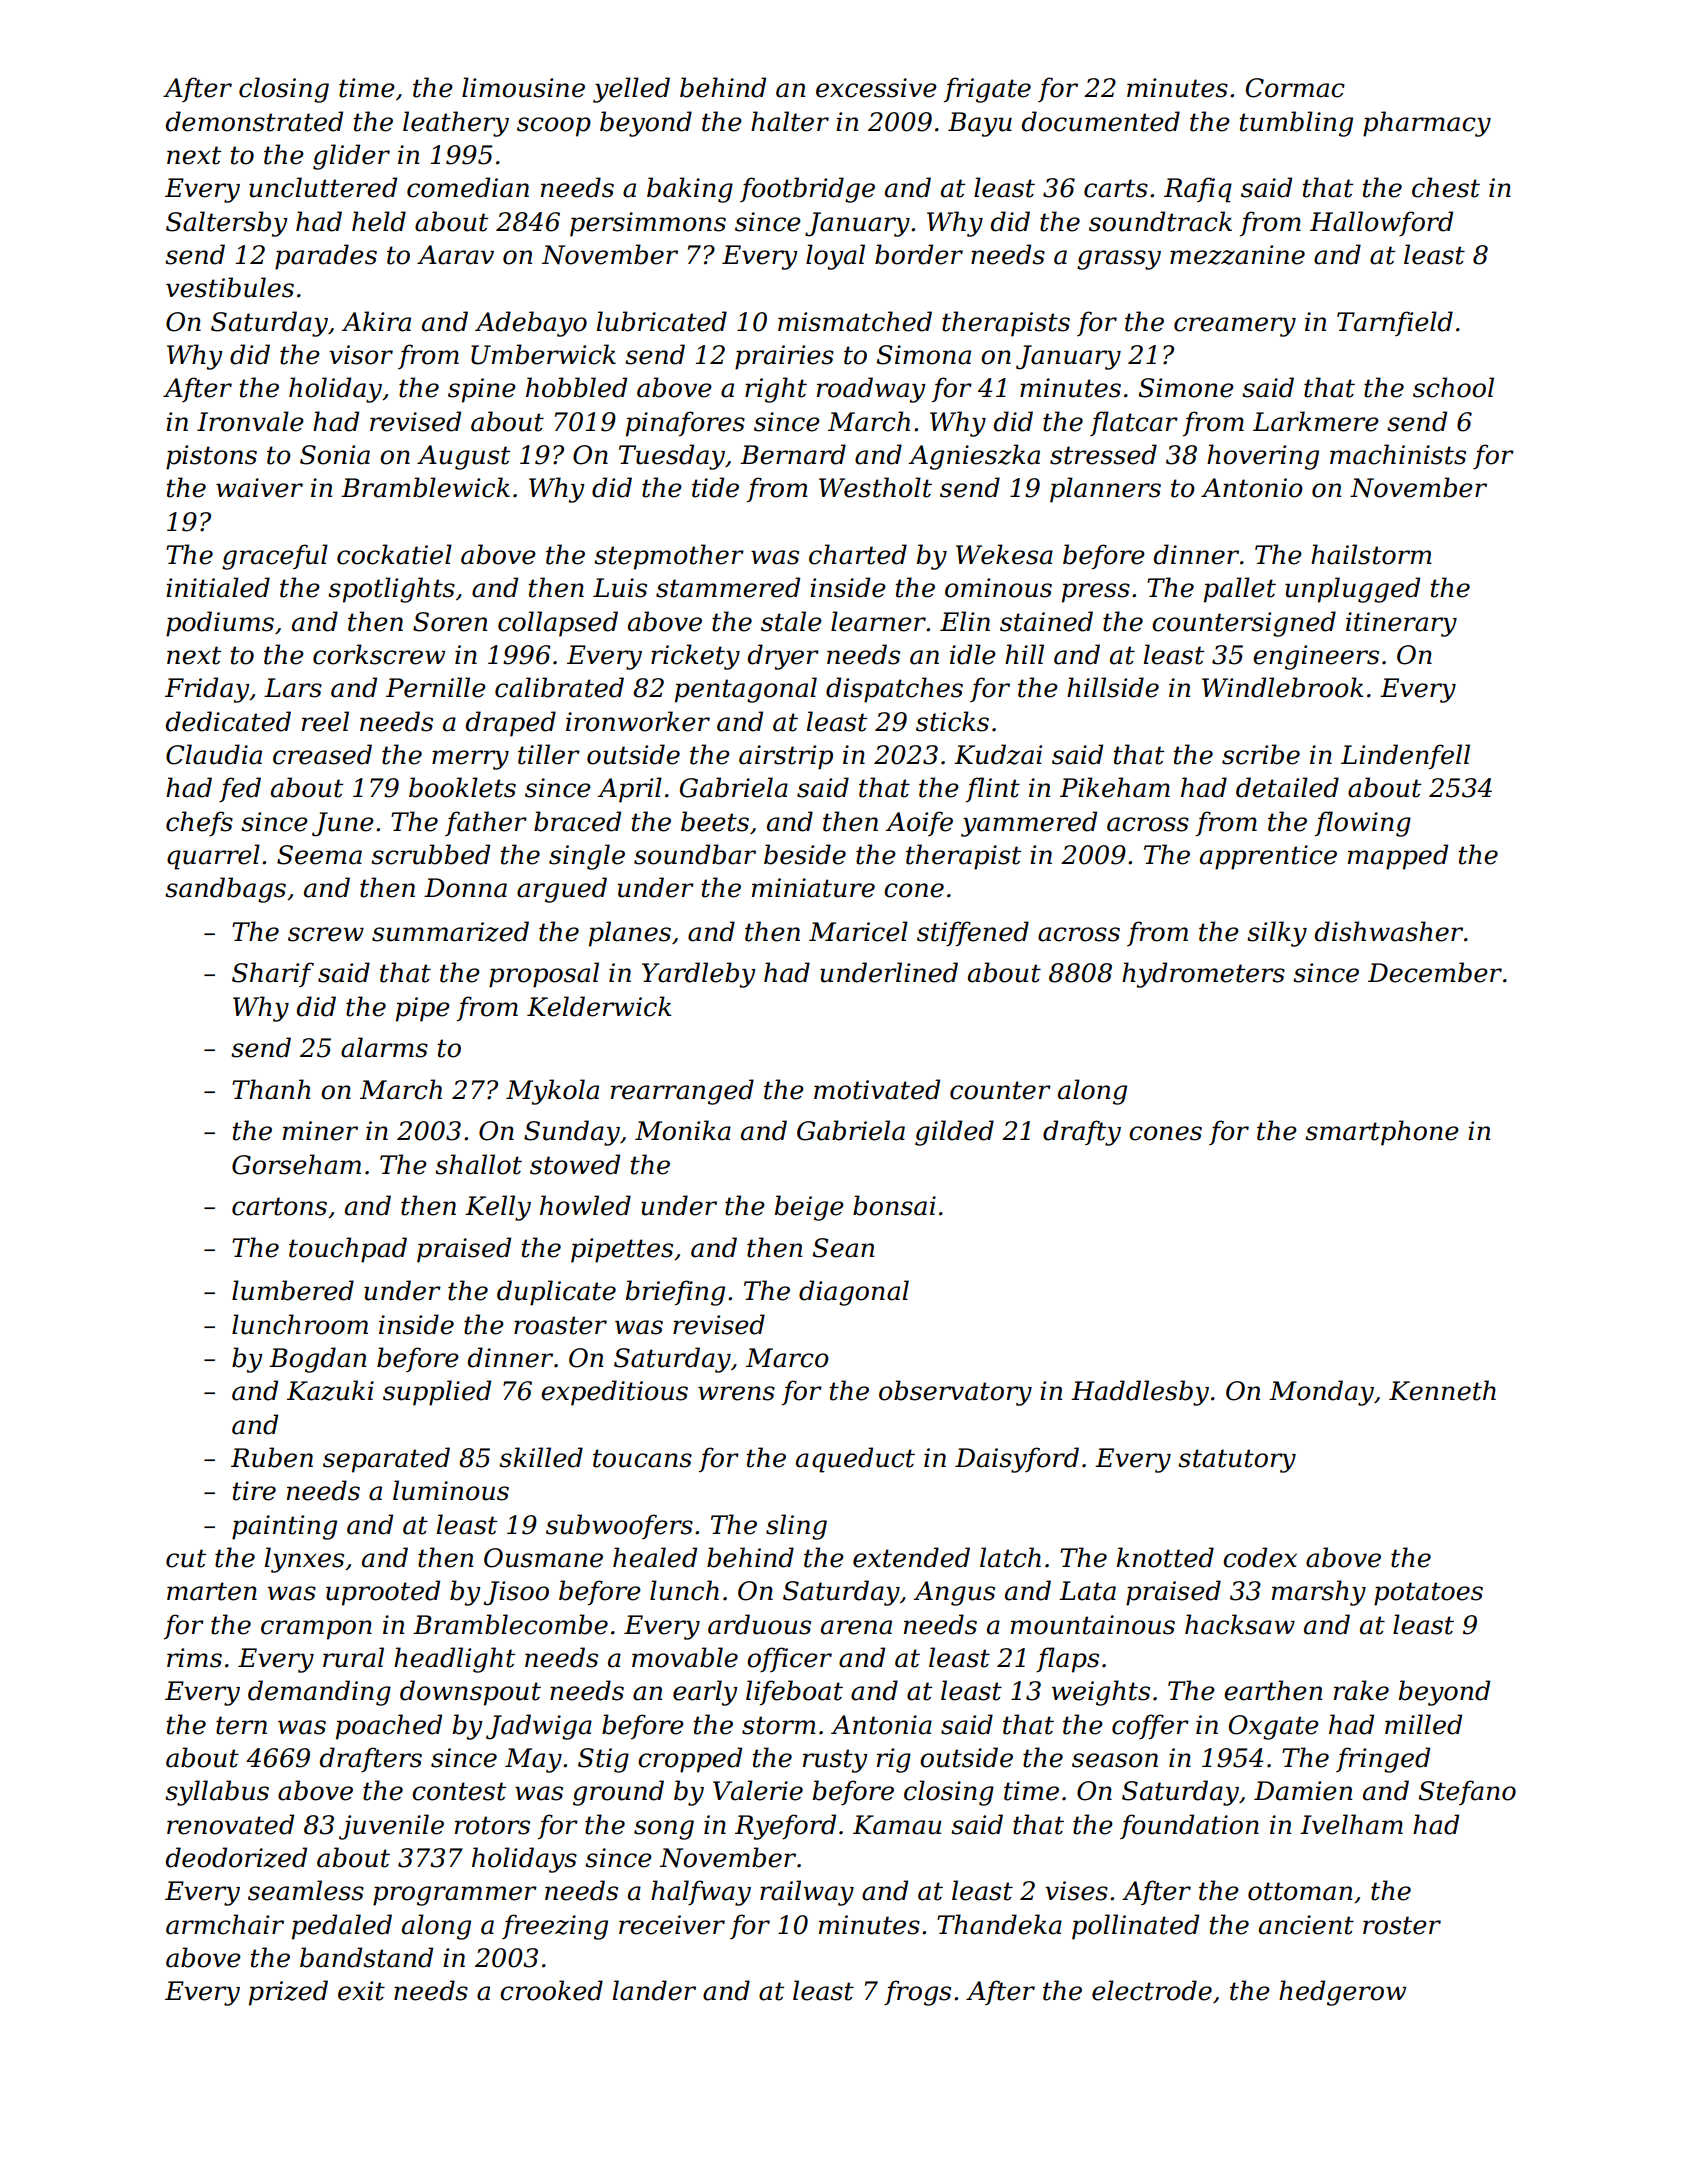  What do you see at coordinates (1282, 687) in the screenshot?
I see `Windlebrook` at bounding box center [1282, 687].
